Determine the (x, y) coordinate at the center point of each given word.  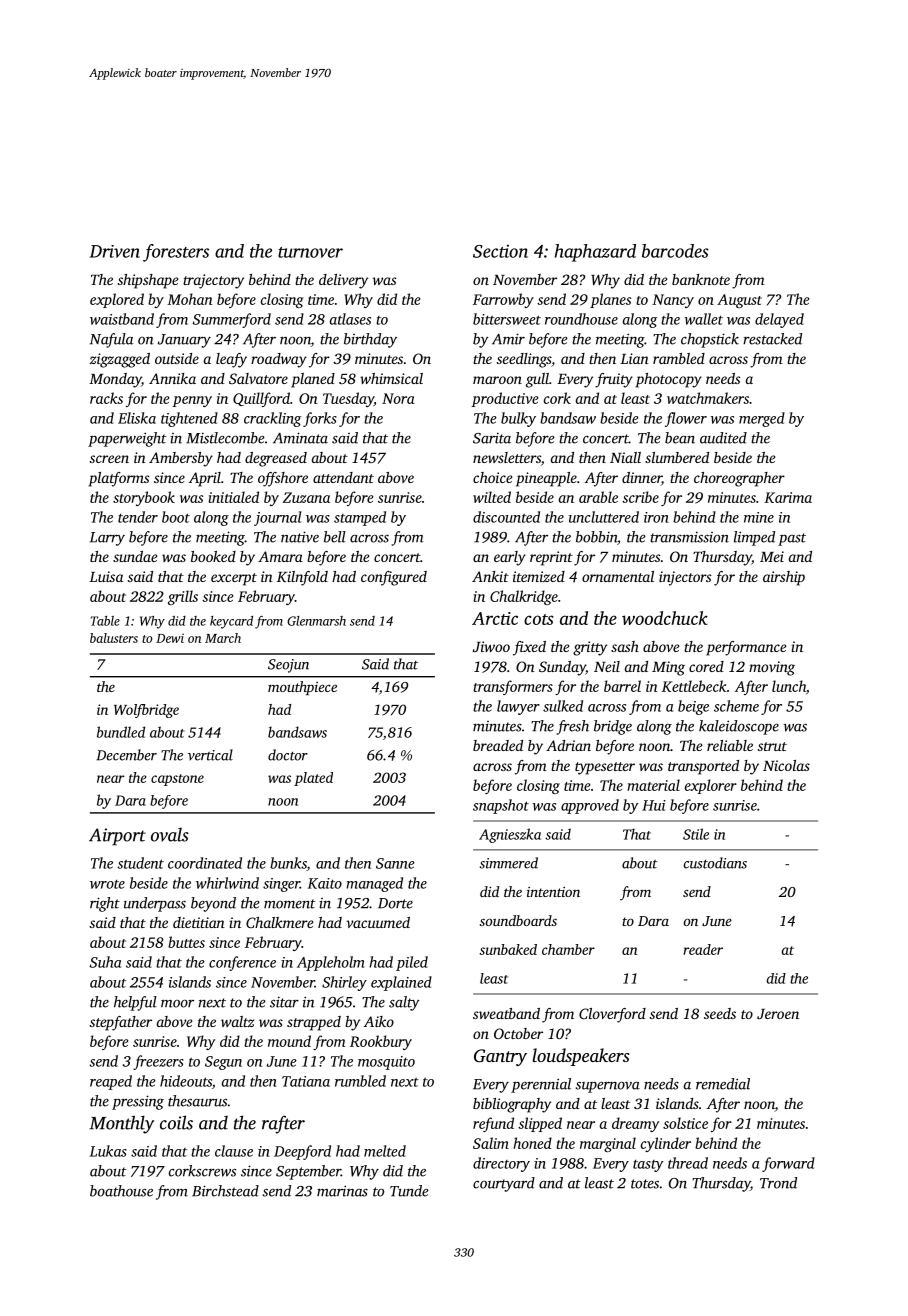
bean (680, 438)
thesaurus (197, 1101)
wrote (107, 884)
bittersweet (507, 319)
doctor (288, 755)
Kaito (324, 883)
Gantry (500, 1057)
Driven (114, 251)
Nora (398, 398)
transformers (513, 687)
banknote (701, 279)
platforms (119, 479)
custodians (715, 863)
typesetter (605, 768)
